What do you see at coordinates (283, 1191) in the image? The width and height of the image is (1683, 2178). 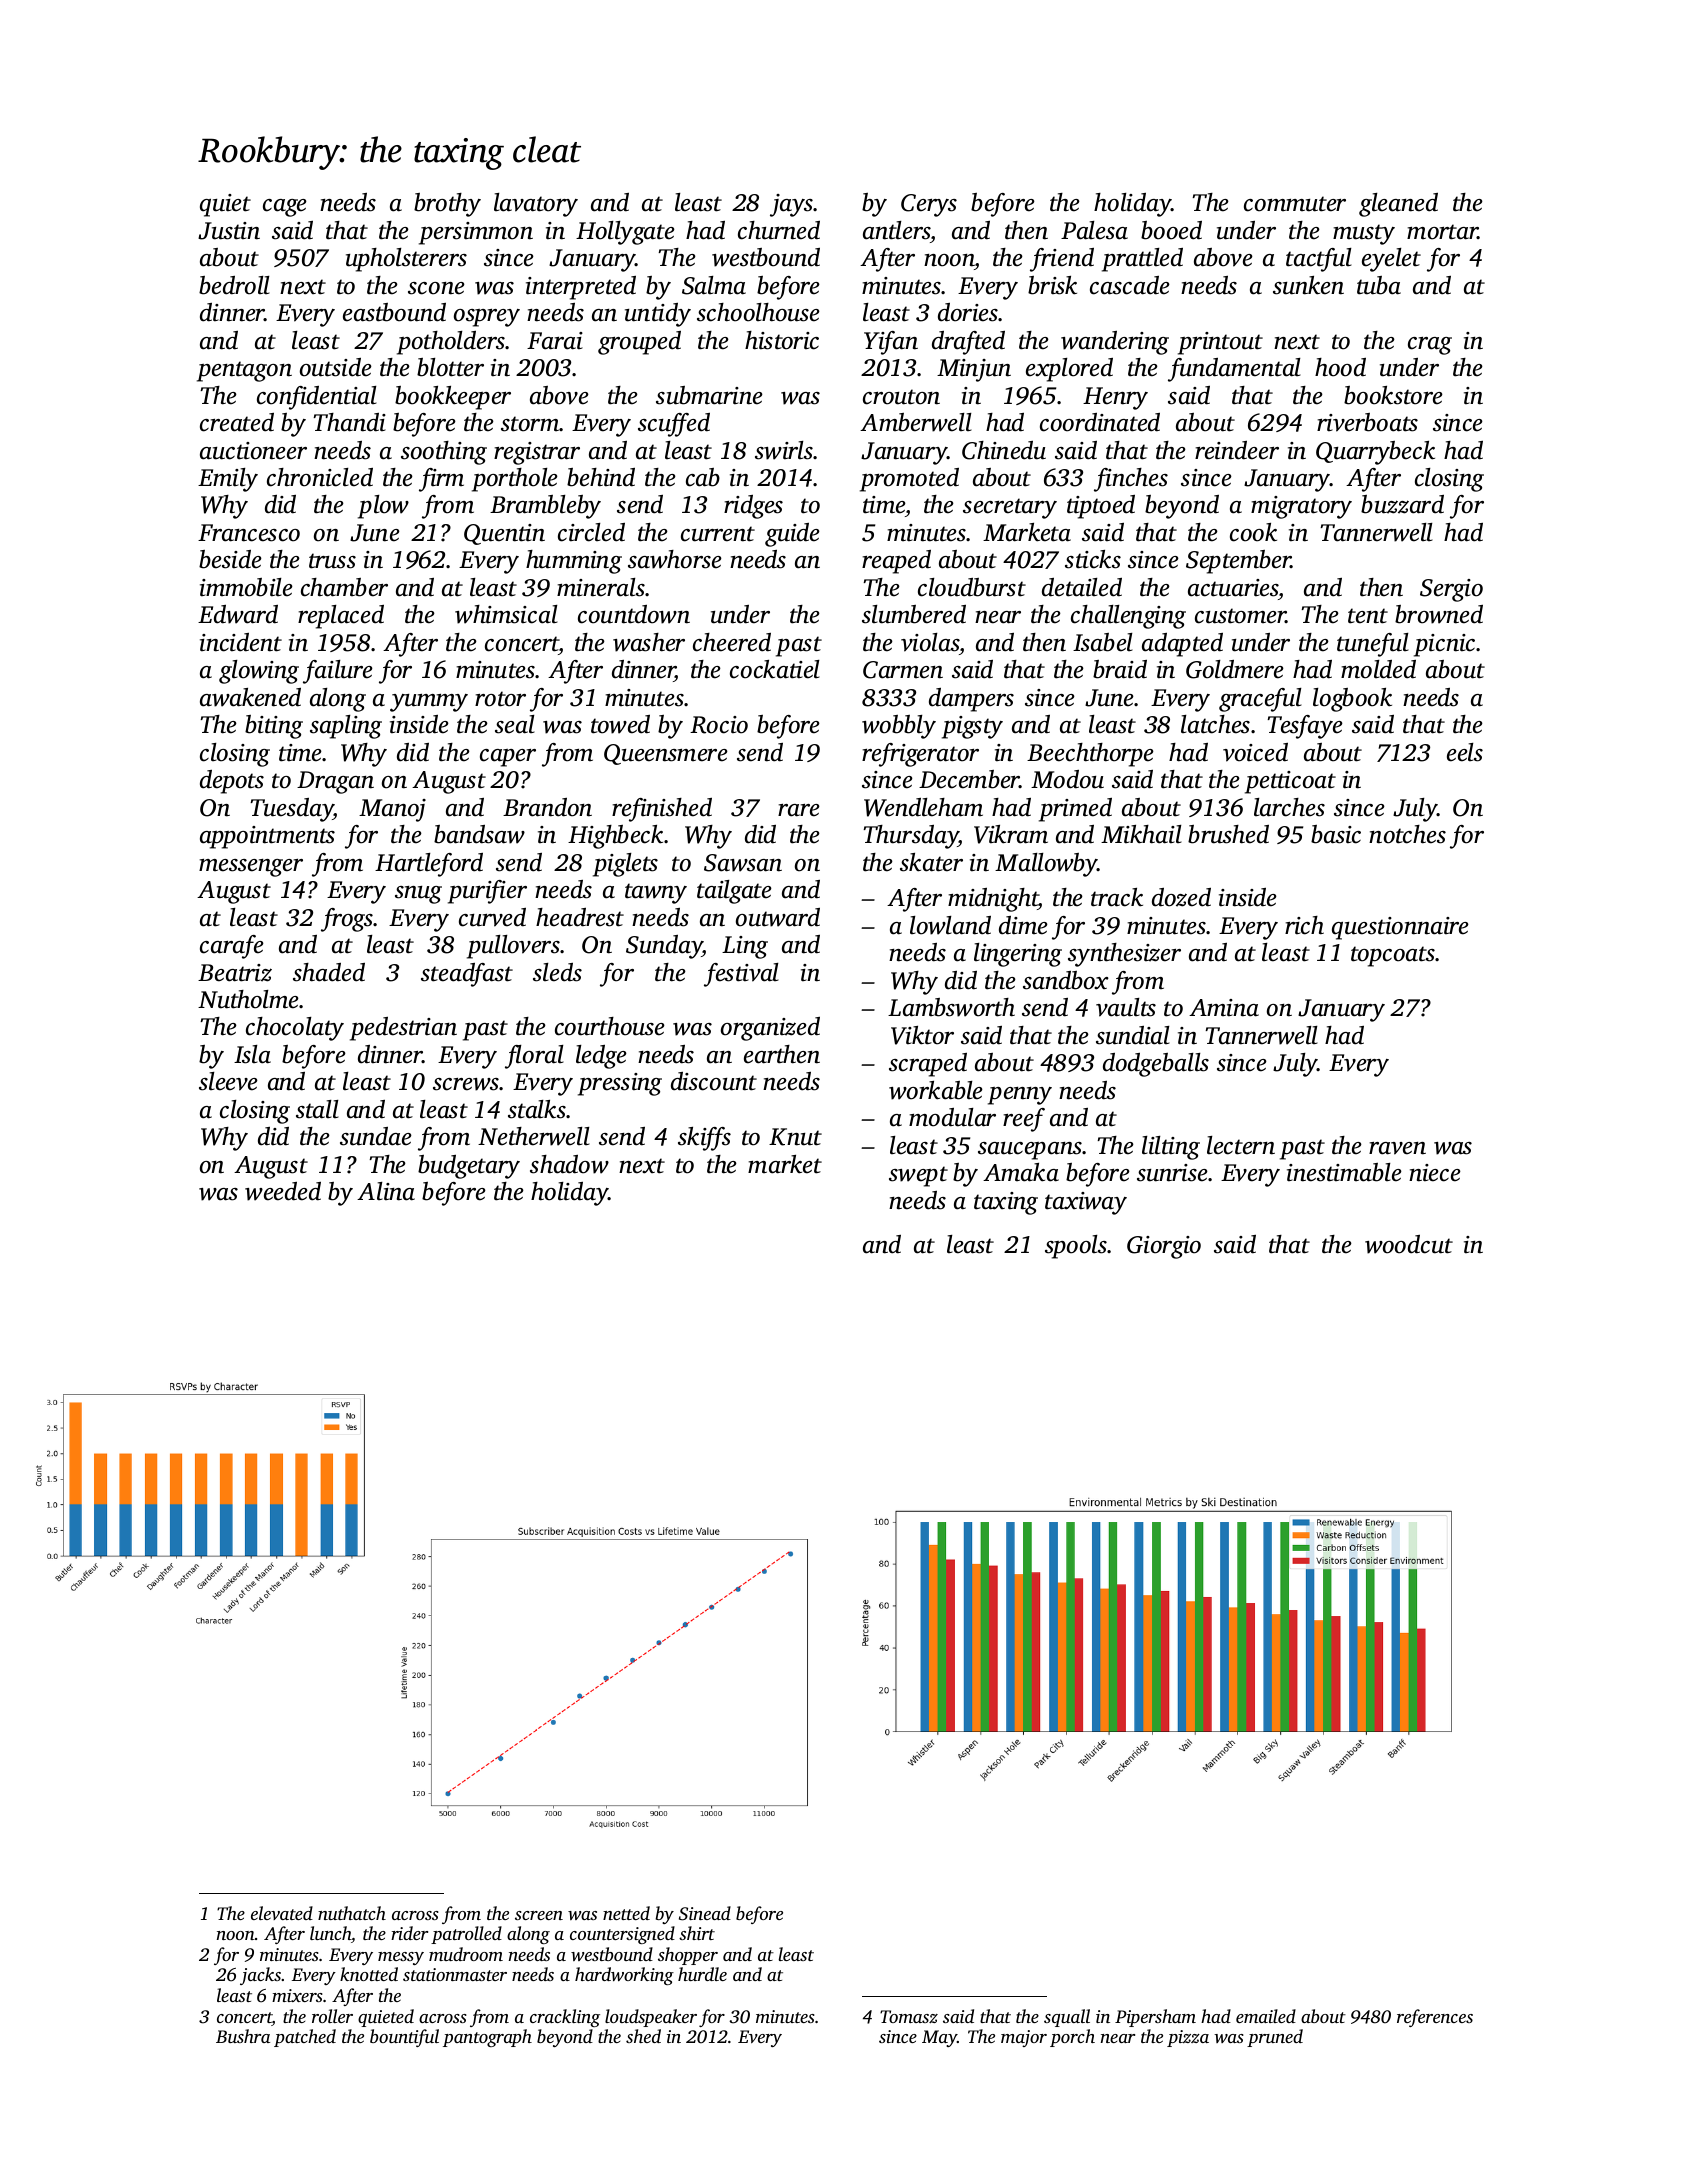 I see `weeded` at bounding box center [283, 1191].
